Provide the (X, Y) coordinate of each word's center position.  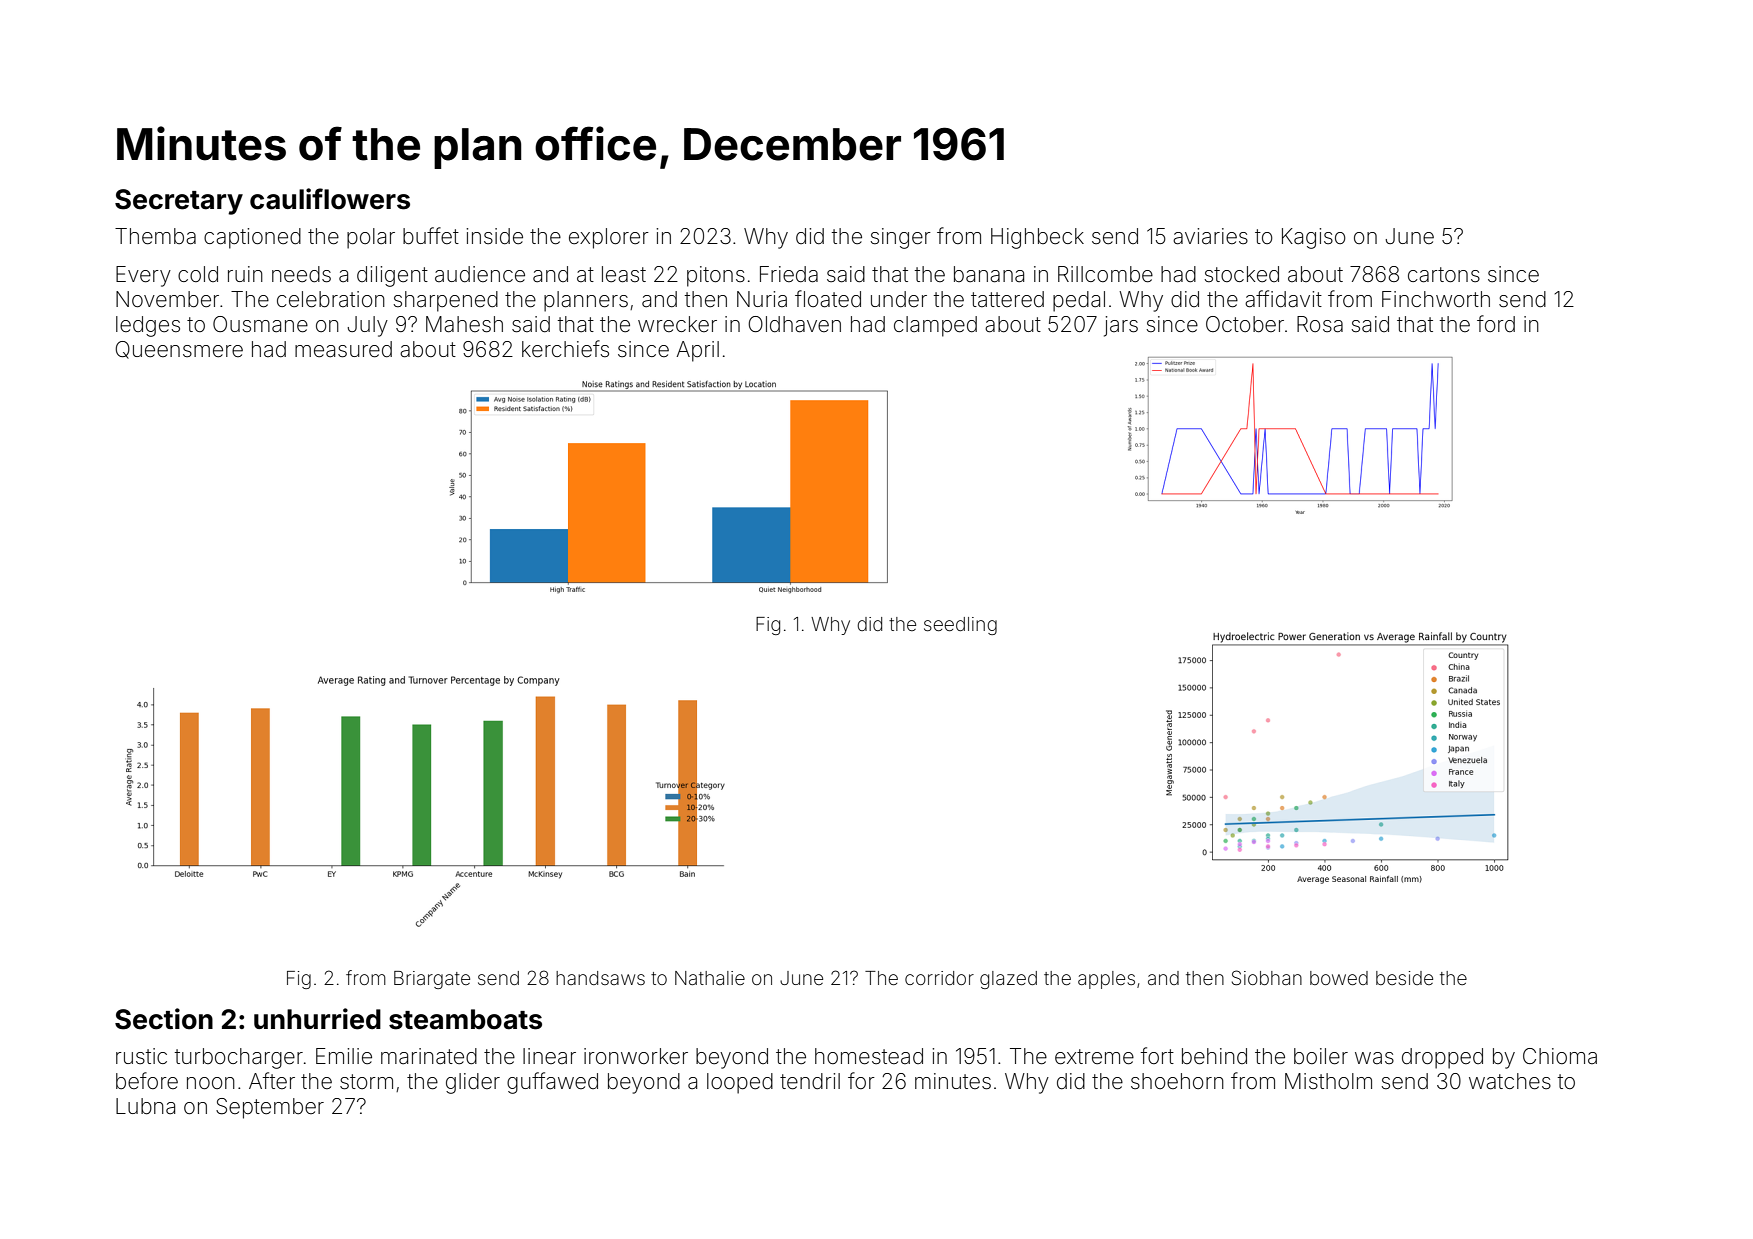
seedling (960, 626)
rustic (141, 1056)
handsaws (600, 978)
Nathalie (710, 978)
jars (1121, 326)
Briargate (432, 980)
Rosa (1320, 324)
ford (1496, 323)
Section (164, 1019)
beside (1404, 978)
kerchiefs (565, 349)
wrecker (677, 324)
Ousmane (260, 324)
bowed (1339, 978)
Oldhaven (794, 324)
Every (143, 276)
